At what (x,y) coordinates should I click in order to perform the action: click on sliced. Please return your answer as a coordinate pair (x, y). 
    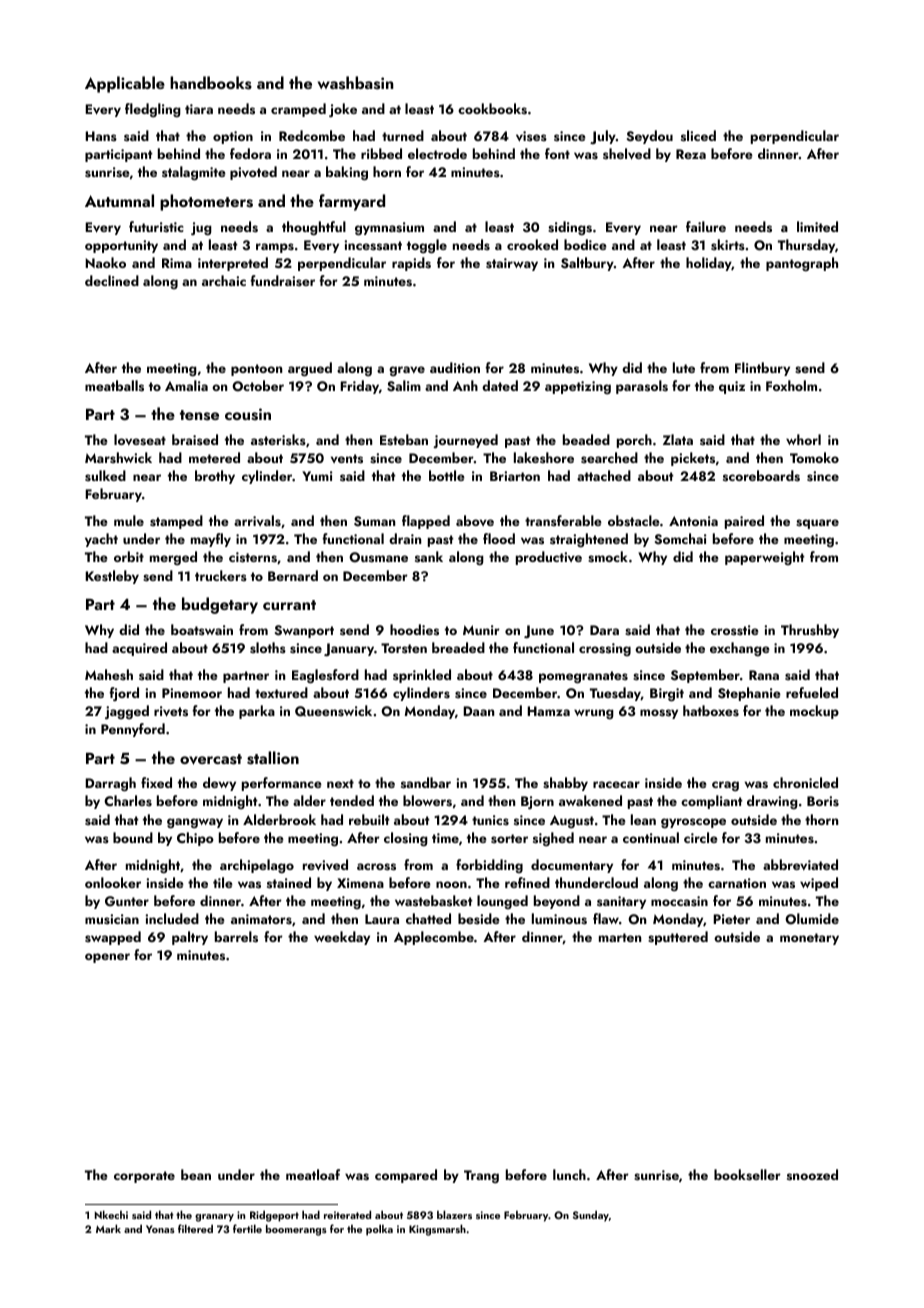
    Looking at the image, I should click on (698, 135).
